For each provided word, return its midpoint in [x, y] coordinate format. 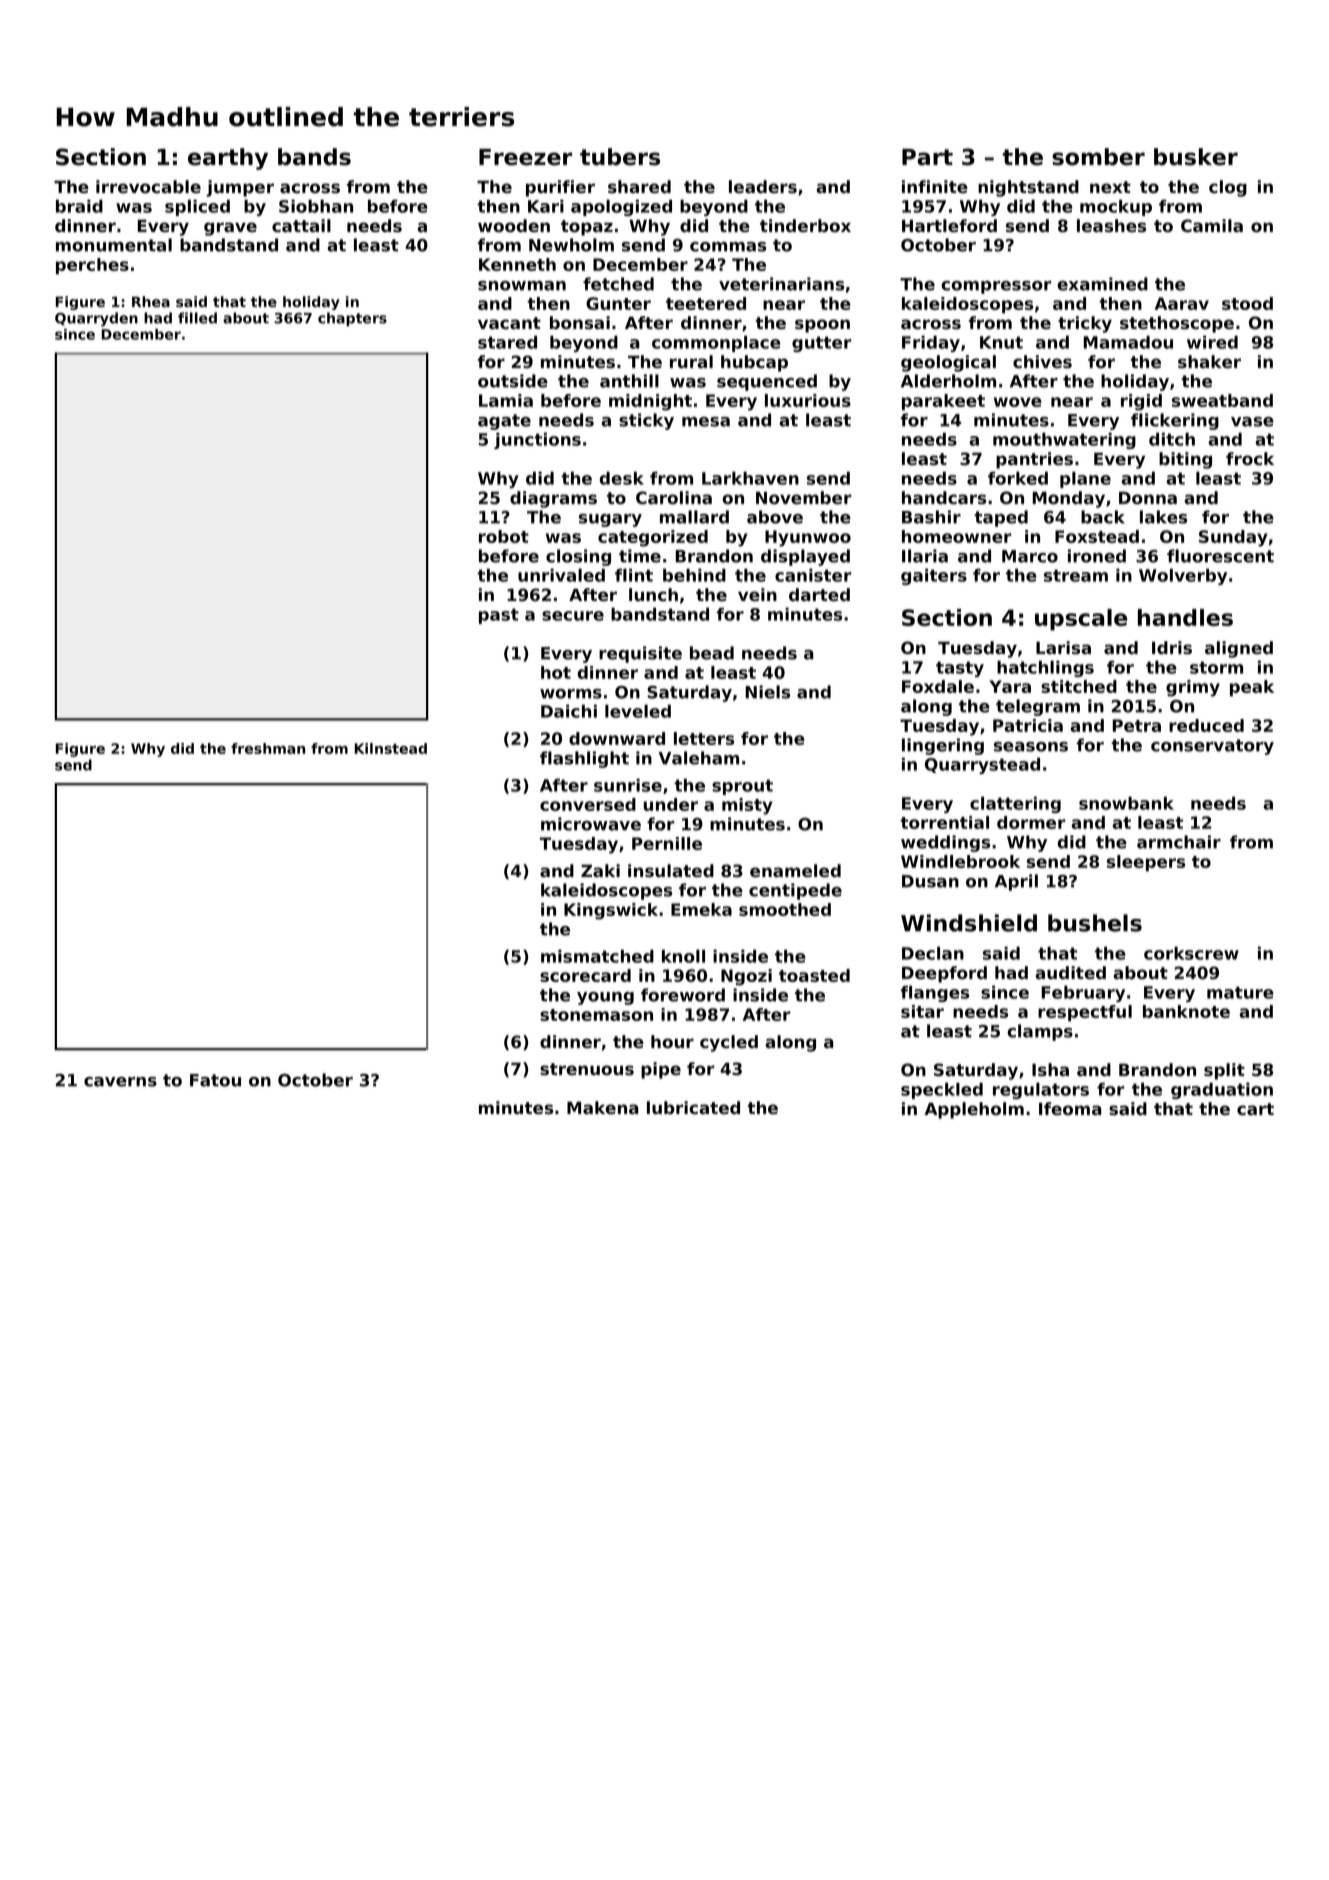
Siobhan [316, 206]
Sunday [1233, 538]
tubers [620, 157]
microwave [591, 824]
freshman [268, 748]
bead [712, 653]
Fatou [215, 1080]
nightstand [1028, 188]
